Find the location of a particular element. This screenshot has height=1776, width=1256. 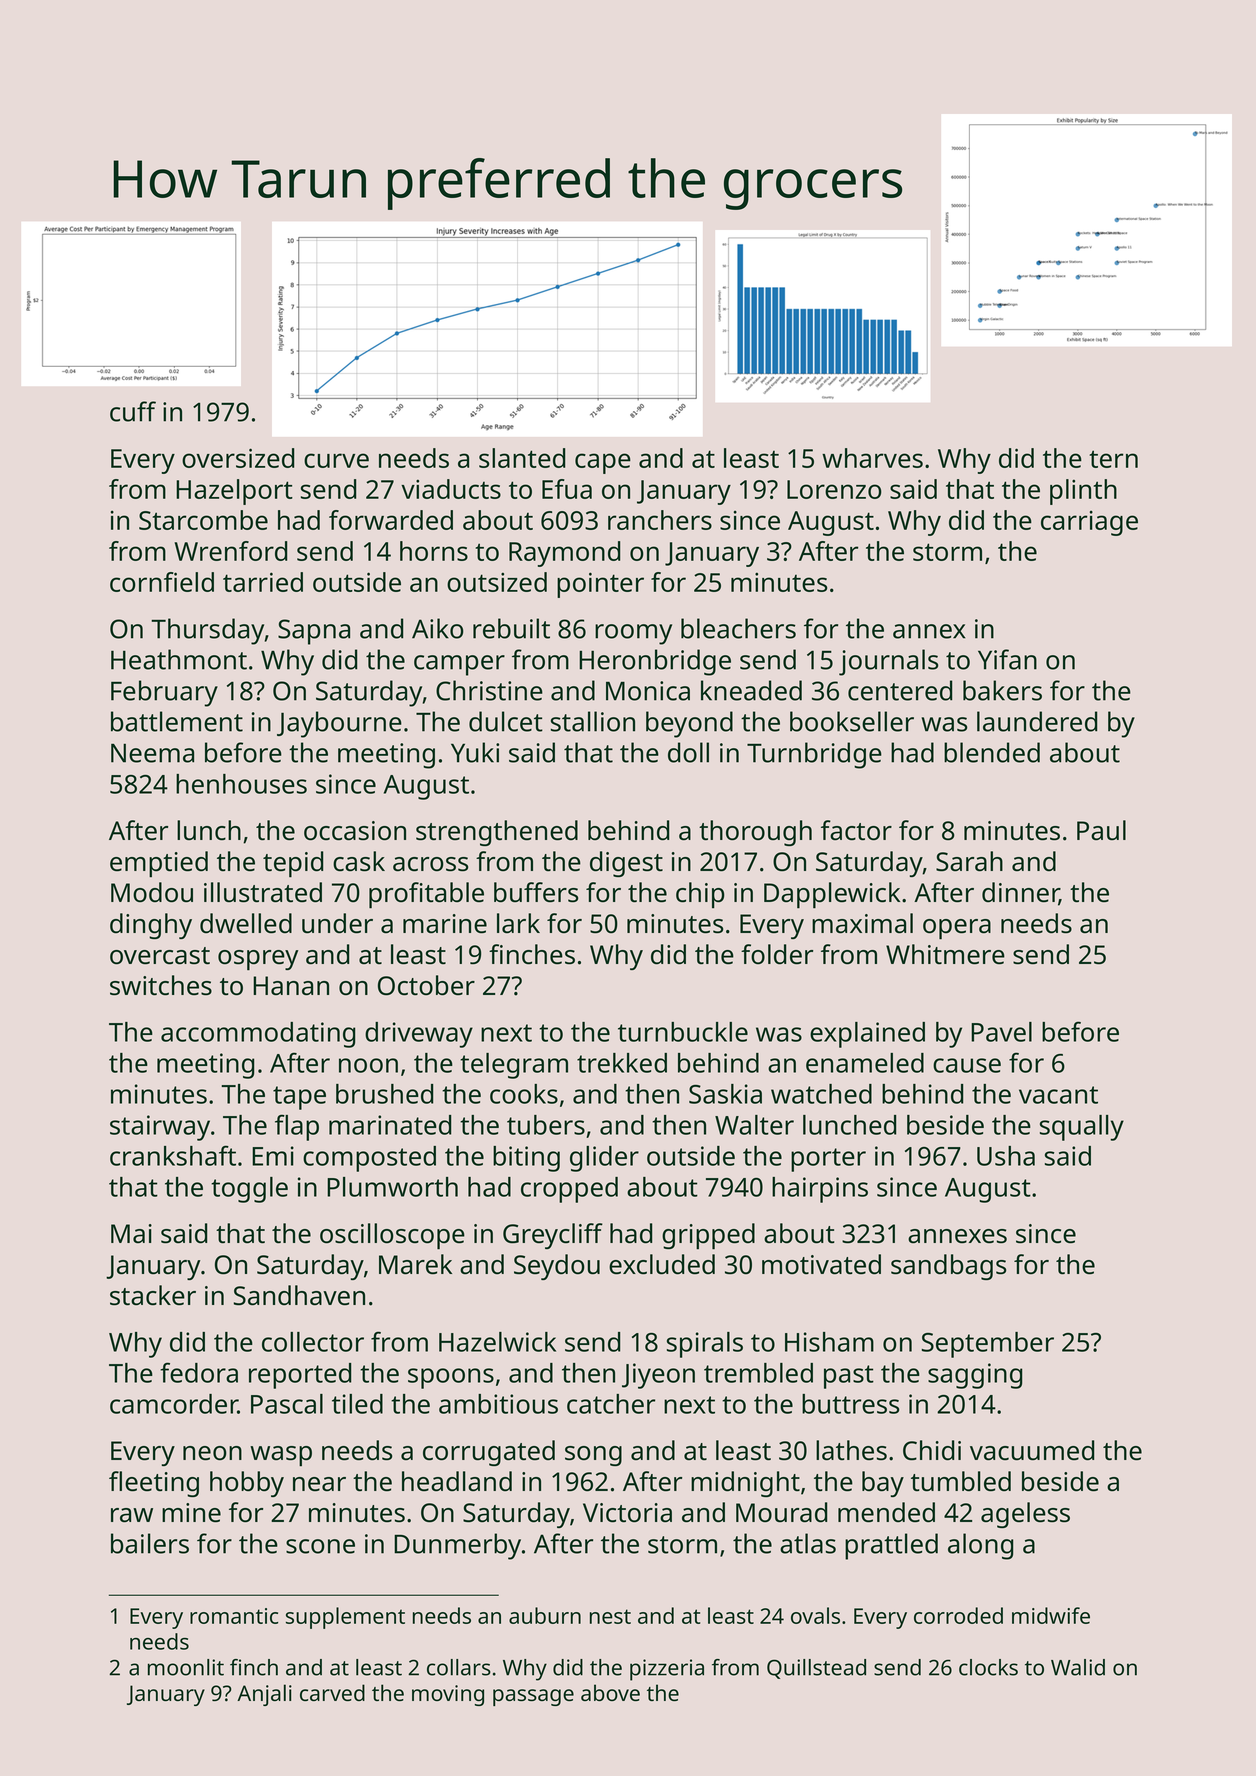

marine is located at coordinates (445, 923).
